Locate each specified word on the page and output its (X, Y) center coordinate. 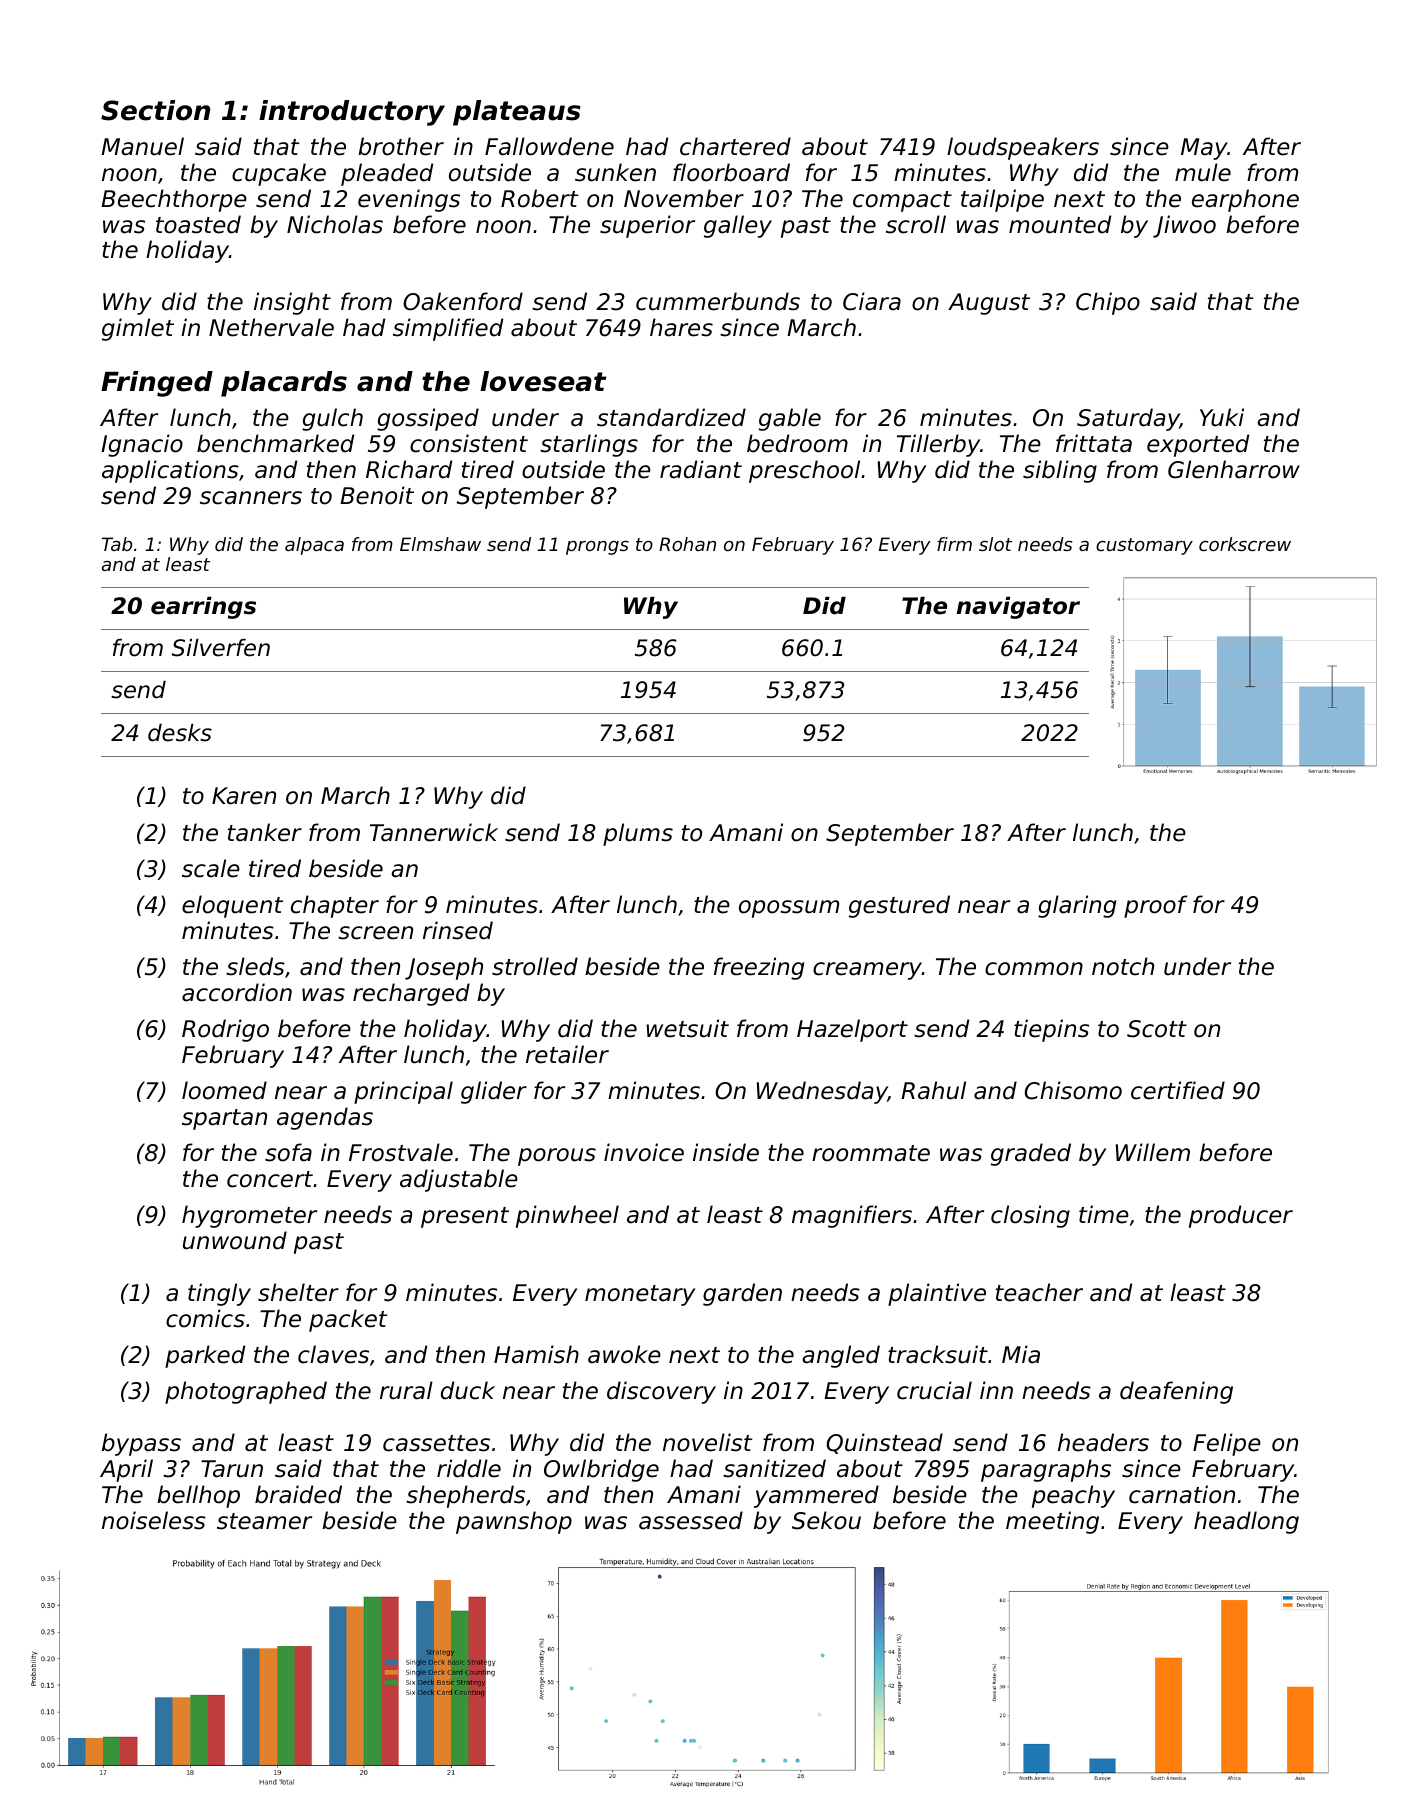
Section (155, 110)
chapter (335, 906)
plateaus (517, 113)
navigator (1018, 608)
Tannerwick (434, 832)
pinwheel (567, 1216)
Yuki (1222, 417)
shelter (298, 1292)
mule (1203, 172)
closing (1030, 1216)
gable (790, 419)
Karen (244, 796)
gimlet (138, 329)
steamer (264, 1521)
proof (1156, 906)
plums (638, 834)
